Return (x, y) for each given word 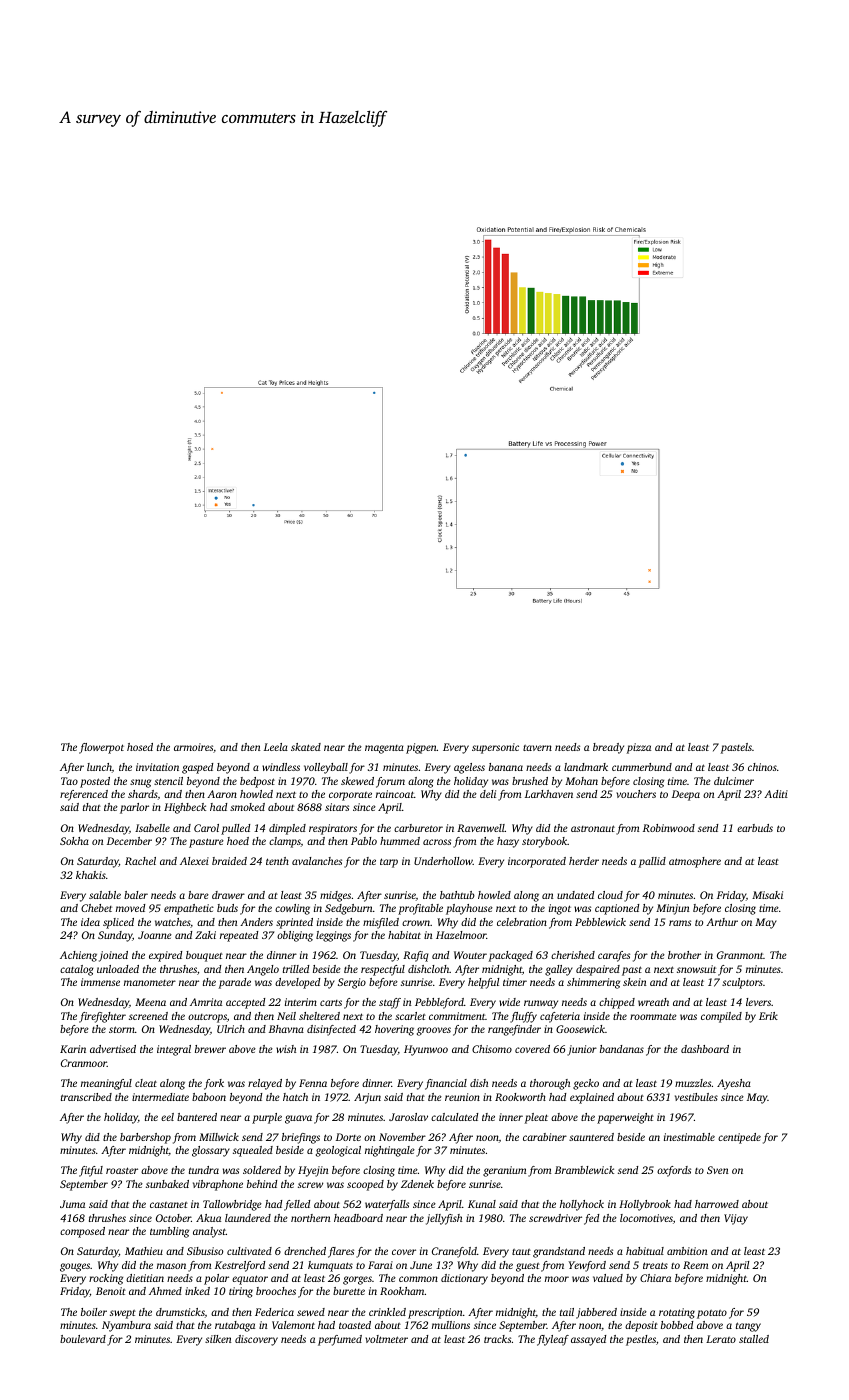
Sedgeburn (348, 909)
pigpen (421, 748)
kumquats (330, 1266)
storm (122, 1029)
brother (684, 955)
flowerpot (101, 748)
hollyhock (582, 1205)
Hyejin (313, 1171)
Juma (72, 1204)
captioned (617, 909)
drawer (228, 895)
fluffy (523, 1017)
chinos (762, 767)
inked (197, 1291)
